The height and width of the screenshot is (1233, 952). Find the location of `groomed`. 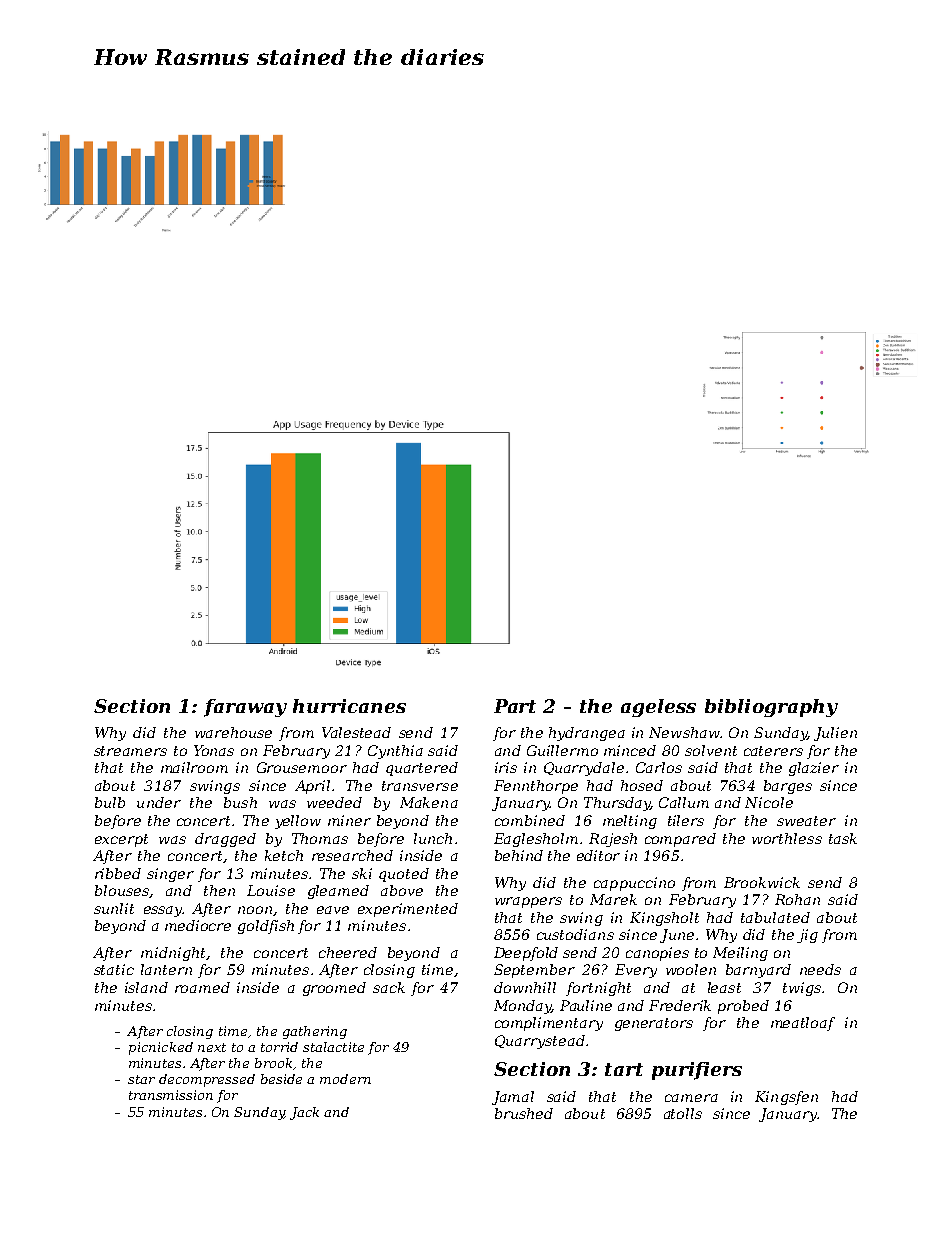

groomed is located at coordinates (334, 989).
